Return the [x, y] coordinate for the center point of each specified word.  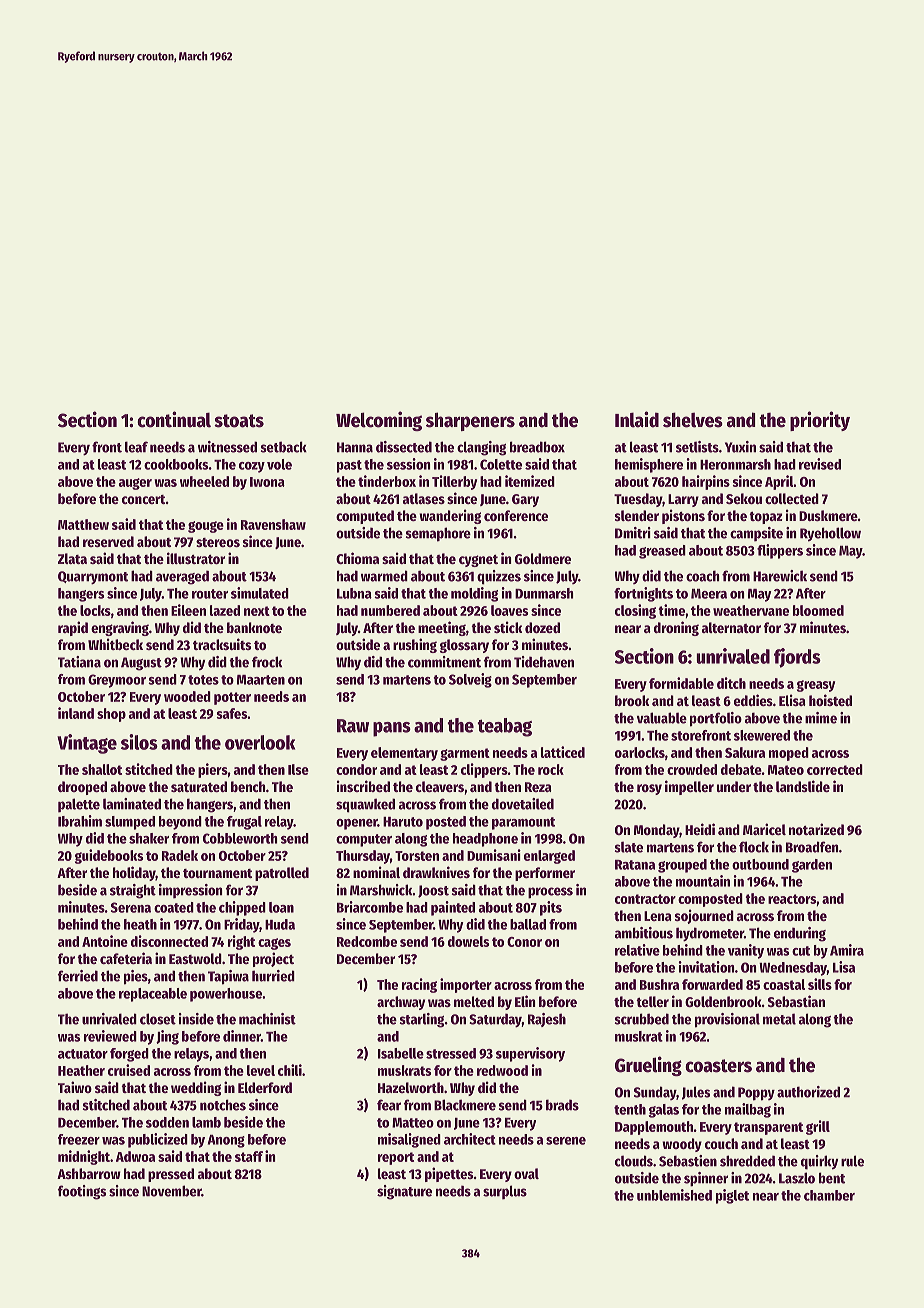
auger [135, 484]
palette [79, 805]
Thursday [363, 857]
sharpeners [470, 421]
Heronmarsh [735, 464]
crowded [692, 769]
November [172, 1191]
